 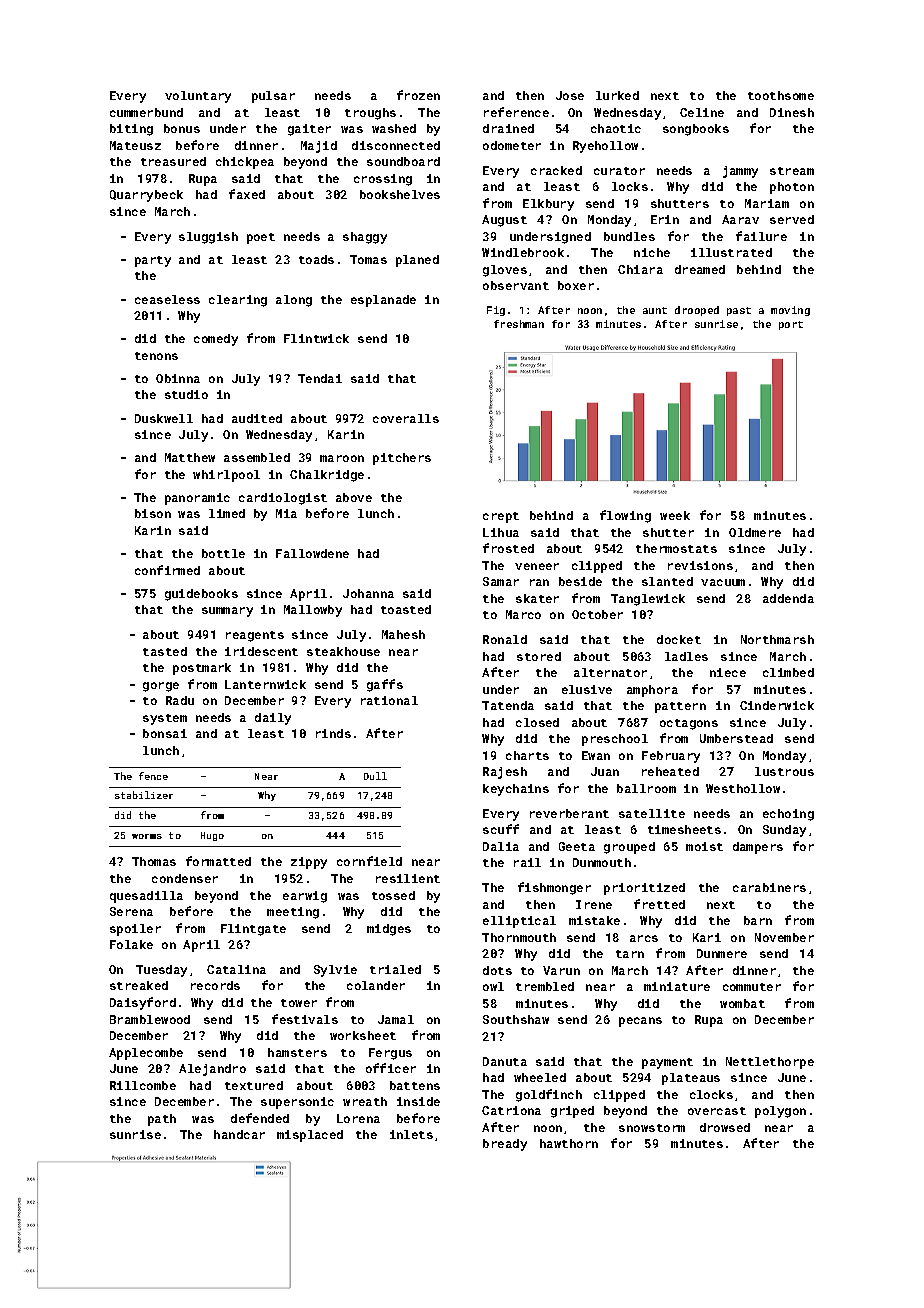 What do you see at coordinates (162, 1120) in the document?
I see `path` at bounding box center [162, 1120].
